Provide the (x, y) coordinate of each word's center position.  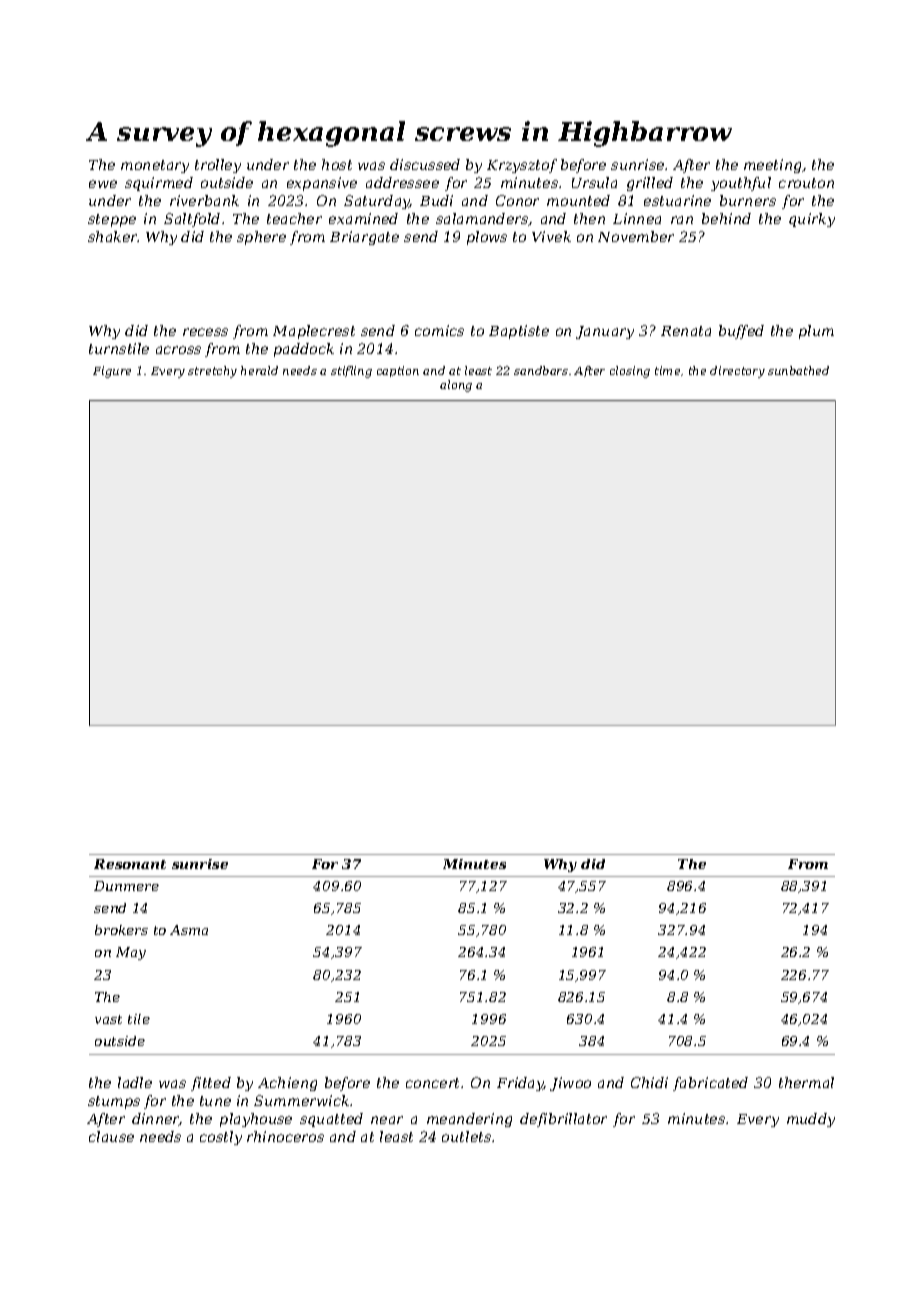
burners (748, 200)
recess (205, 332)
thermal (806, 1082)
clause (111, 1136)
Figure (112, 372)
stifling (351, 372)
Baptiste (519, 332)
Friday (520, 1084)
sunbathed (798, 370)
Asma (189, 930)
